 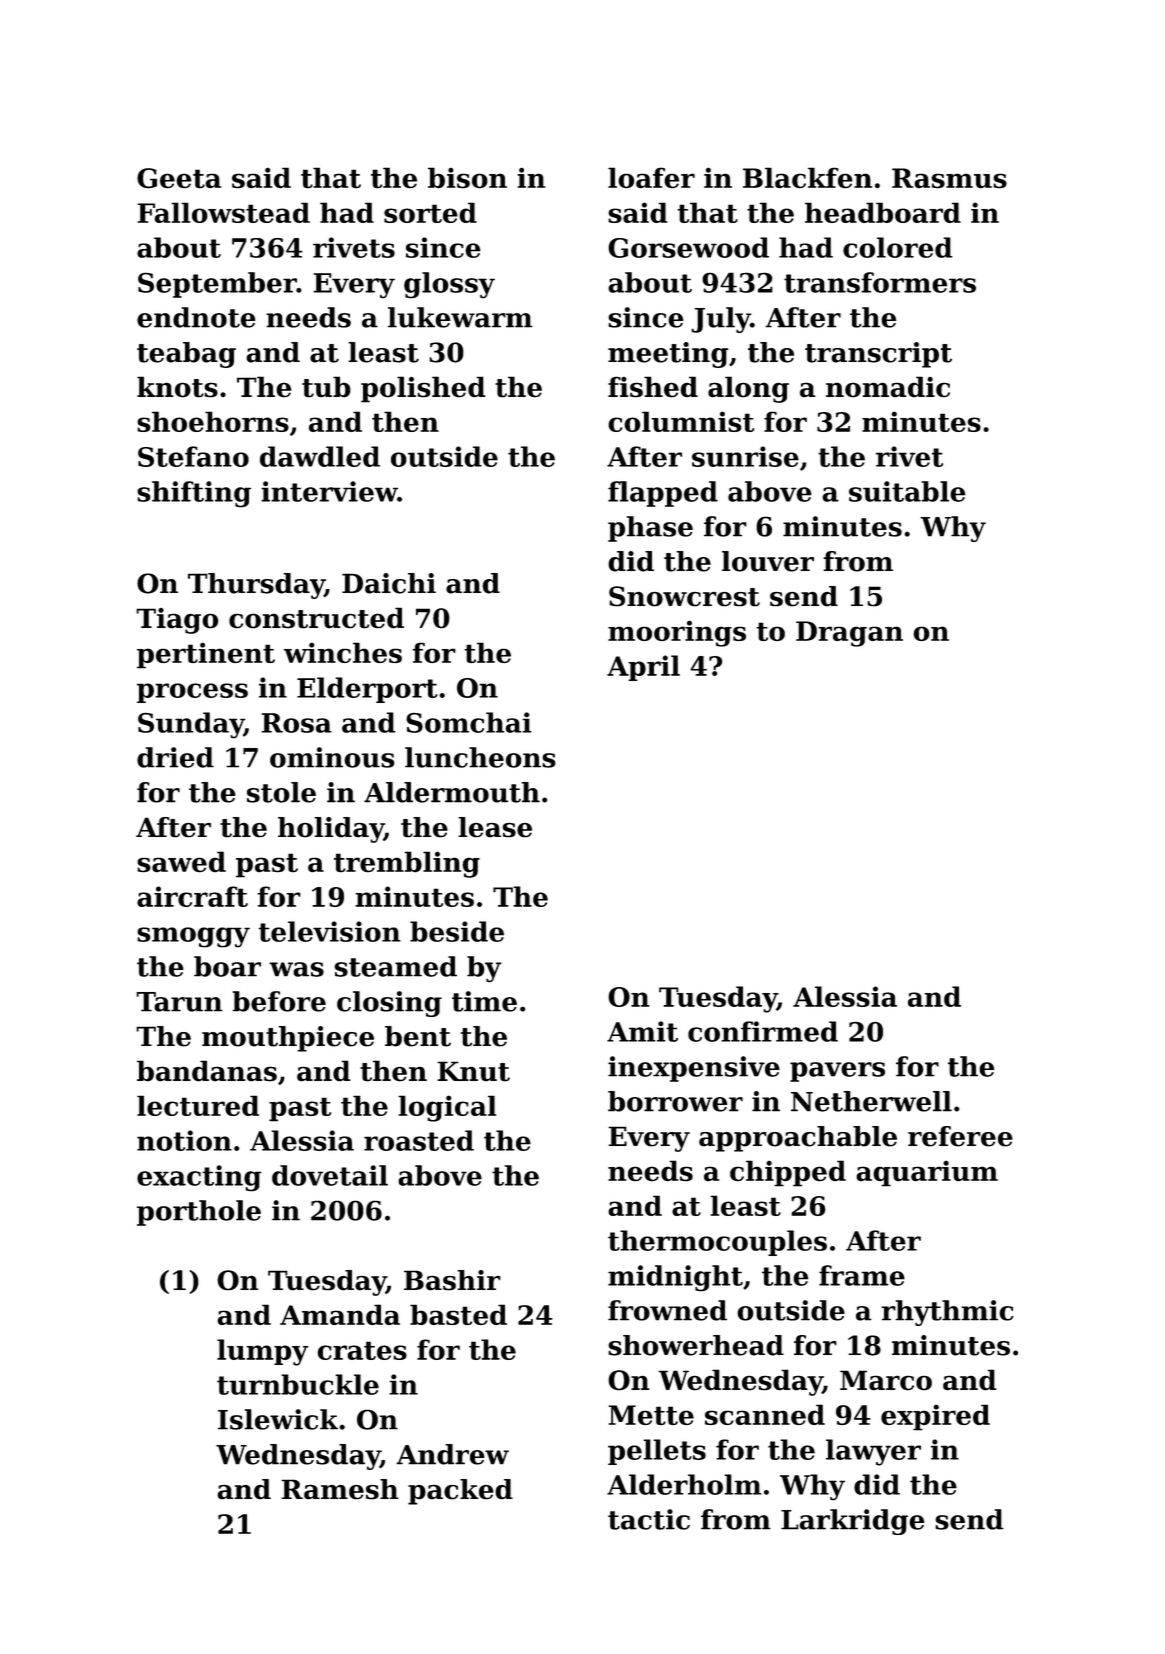 What do you see at coordinates (296, 969) in the document?
I see `was` at bounding box center [296, 969].
